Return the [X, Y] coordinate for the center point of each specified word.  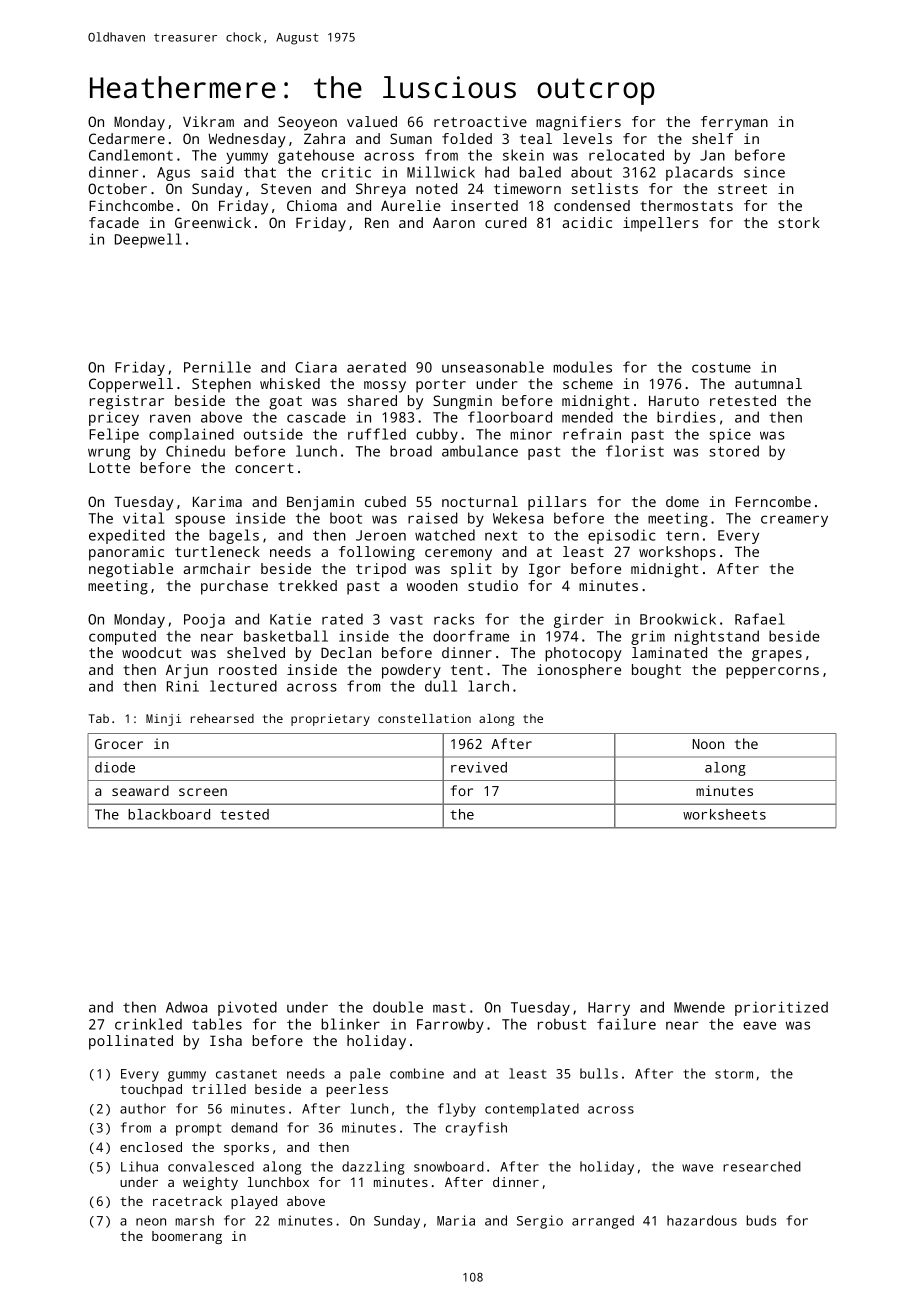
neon [151, 1222]
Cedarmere [127, 138]
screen [203, 792]
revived [479, 767]
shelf [712, 138]
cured [506, 222]
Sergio [540, 1222]
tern [682, 536]
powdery [411, 671]
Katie [290, 619]
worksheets [724, 814]
